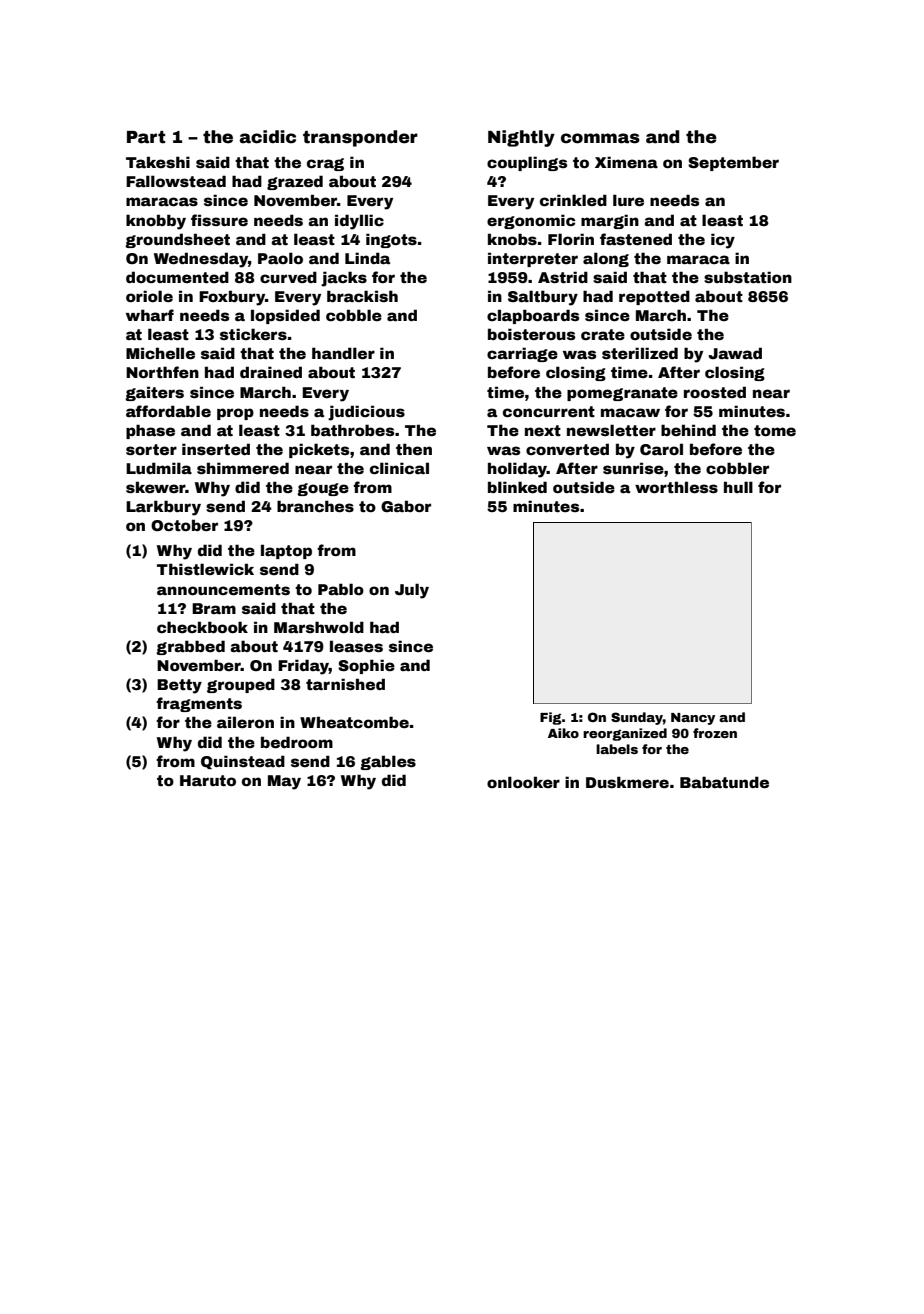 Image resolution: width=924 pixels, height=1314 pixels. I want to click on carriage, so click(522, 354).
